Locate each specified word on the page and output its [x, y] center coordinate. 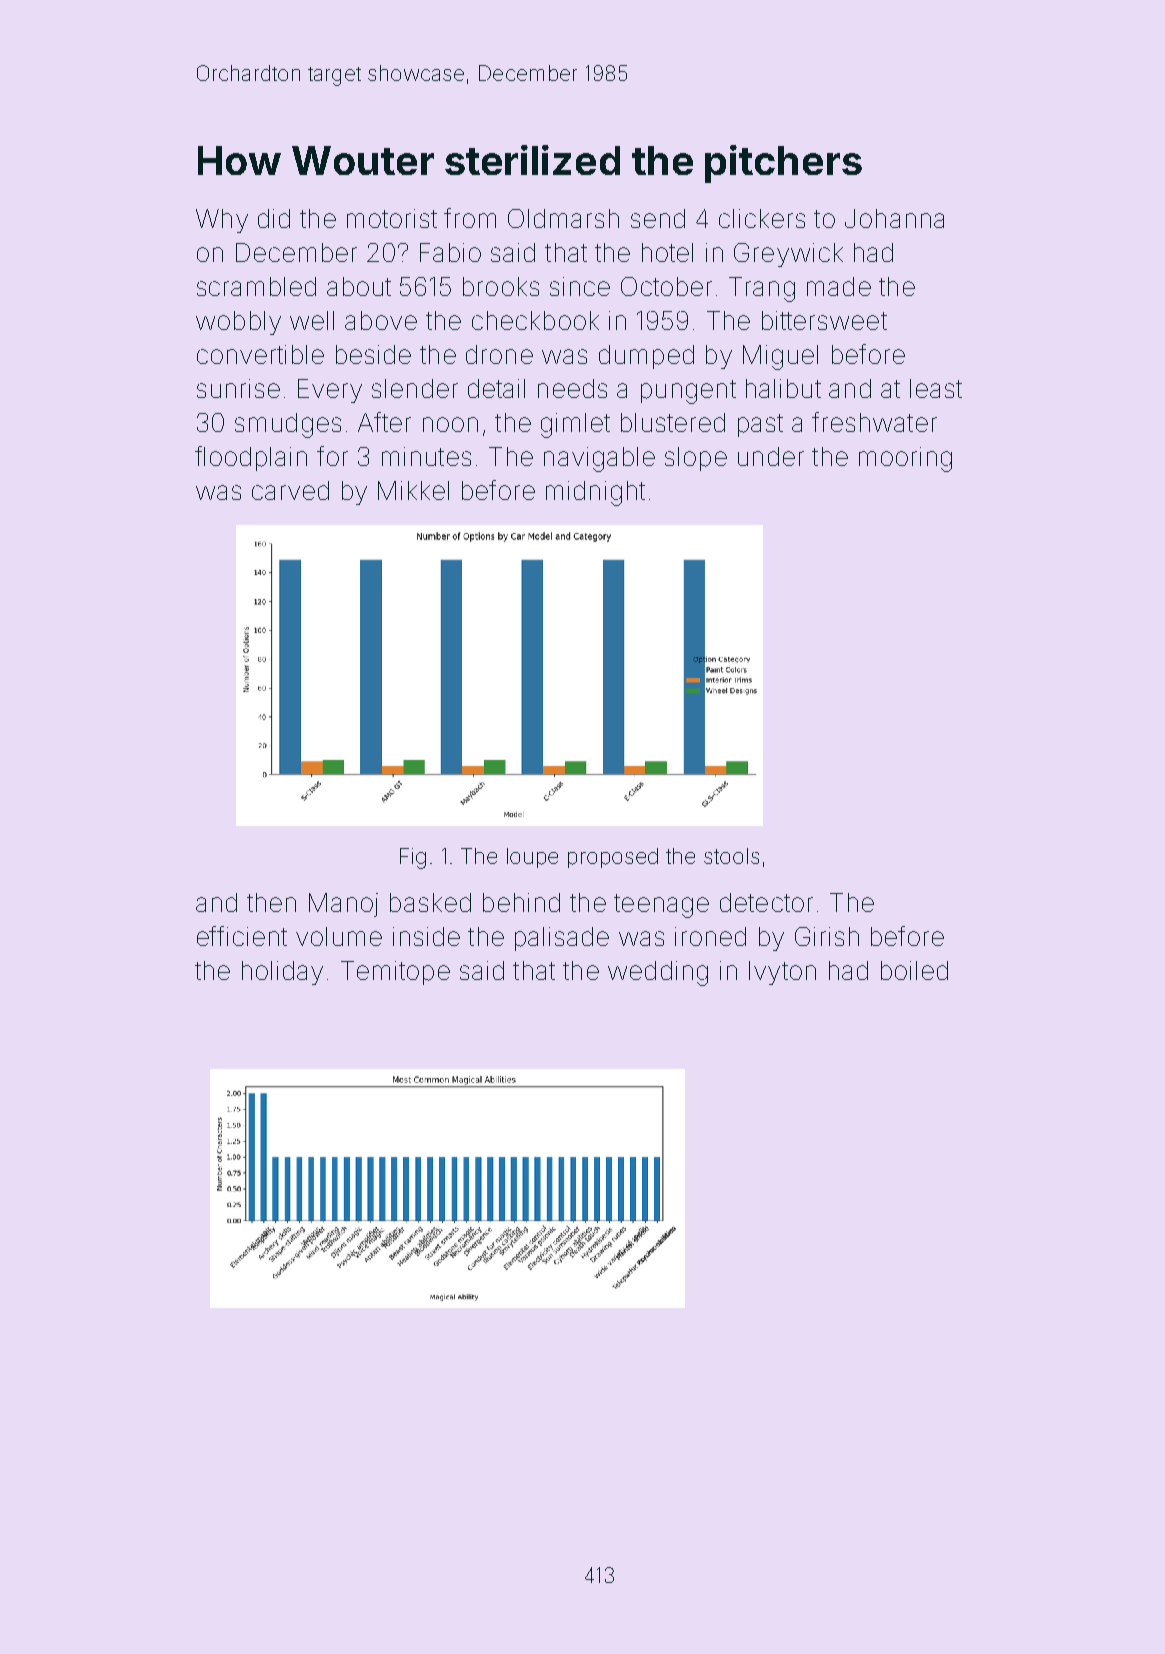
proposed [613, 858]
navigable [599, 459]
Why [222, 221]
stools [731, 856]
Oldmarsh [563, 218]
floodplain [251, 458]
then [271, 902]
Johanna [894, 218]
